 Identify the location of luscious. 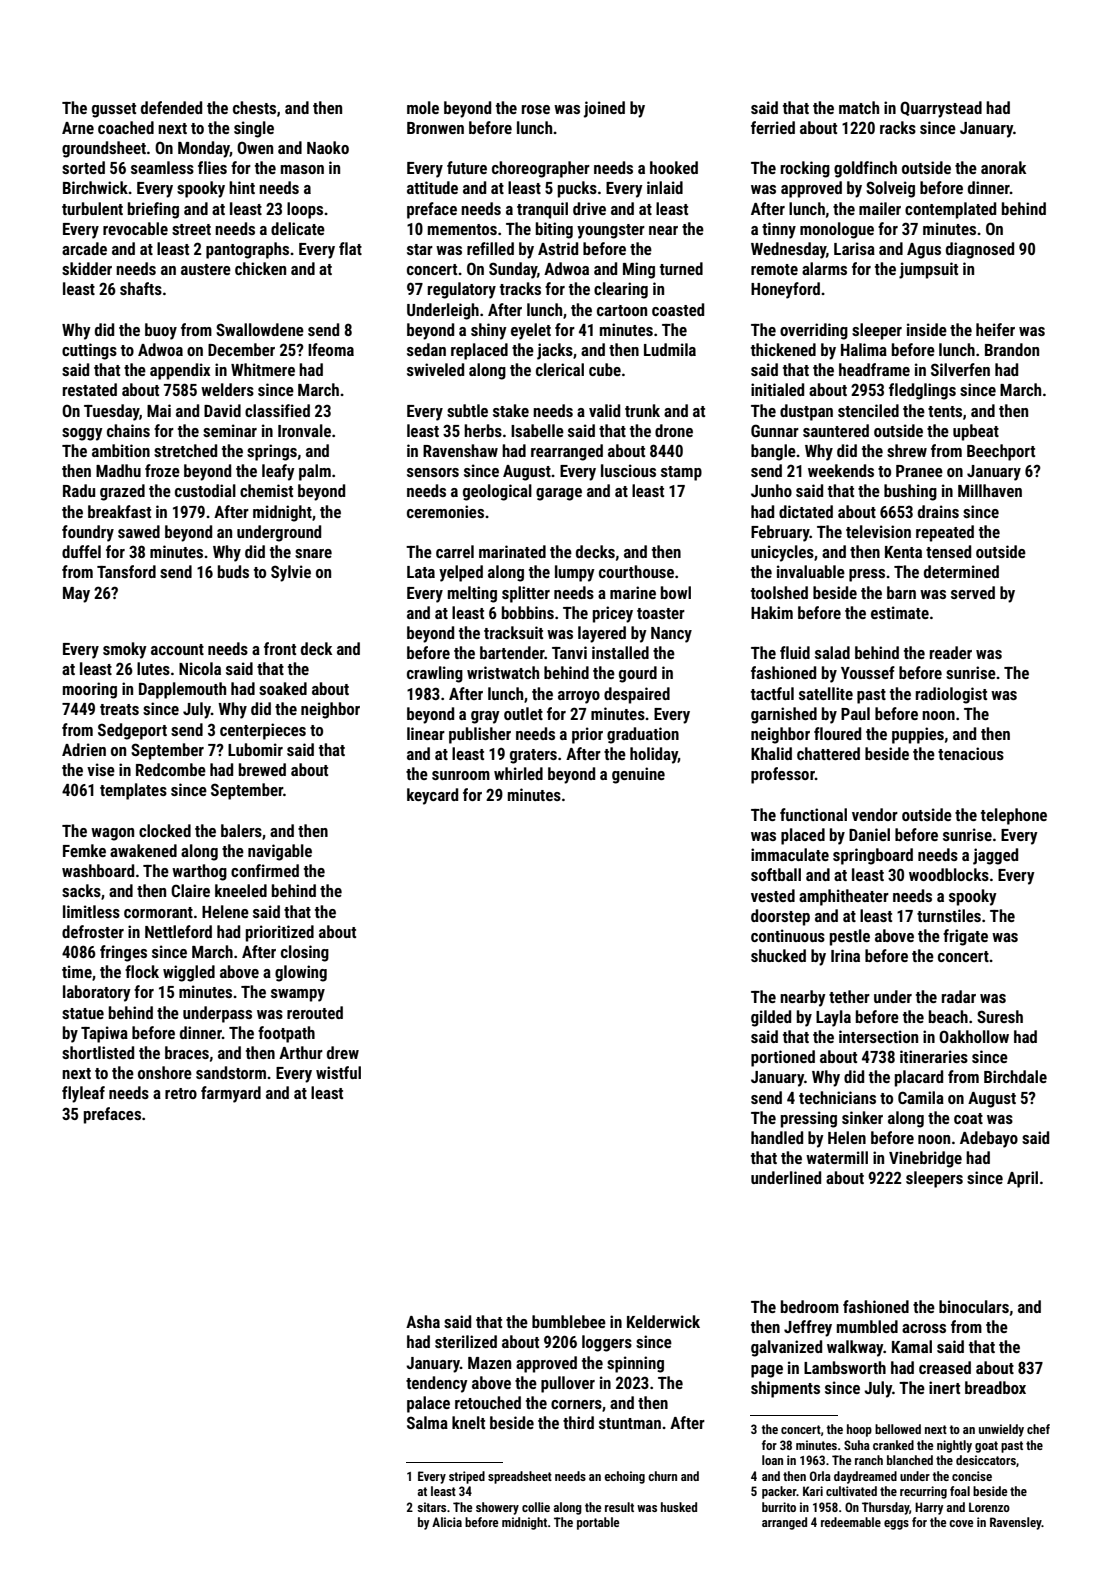
(628, 470).
